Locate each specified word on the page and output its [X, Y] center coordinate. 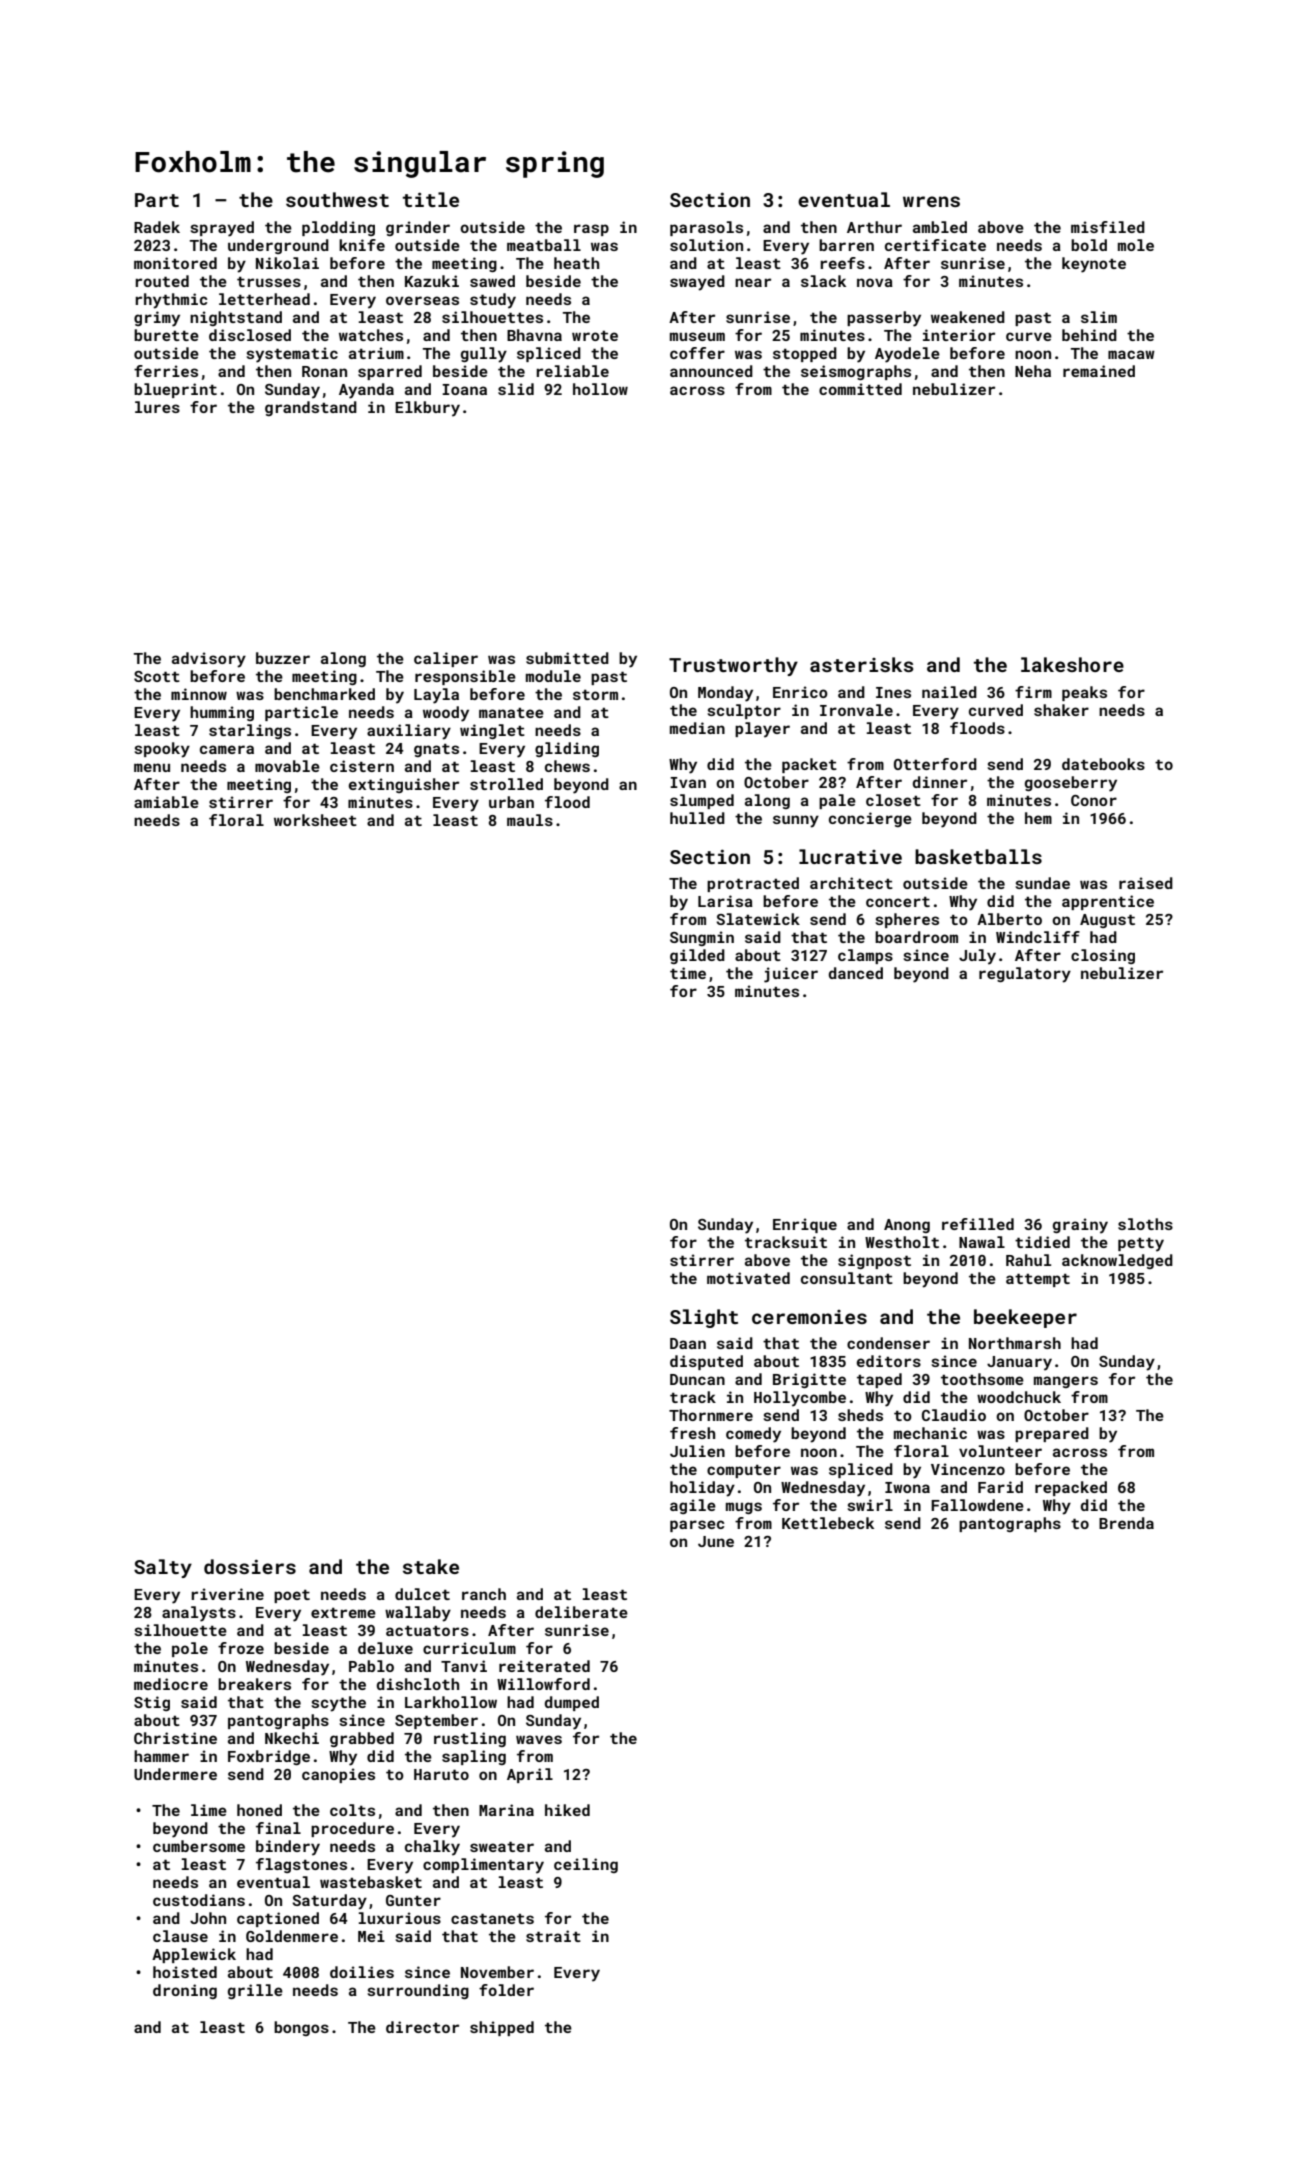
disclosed [250, 335]
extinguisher [404, 785]
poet [292, 1596]
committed [860, 389]
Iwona [907, 1487]
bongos [301, 2028]
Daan [688, 1343]
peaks [1084, 693]
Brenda [1126, 1523]
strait [553, 1936]
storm [595, 694]
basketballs [978, 856]
